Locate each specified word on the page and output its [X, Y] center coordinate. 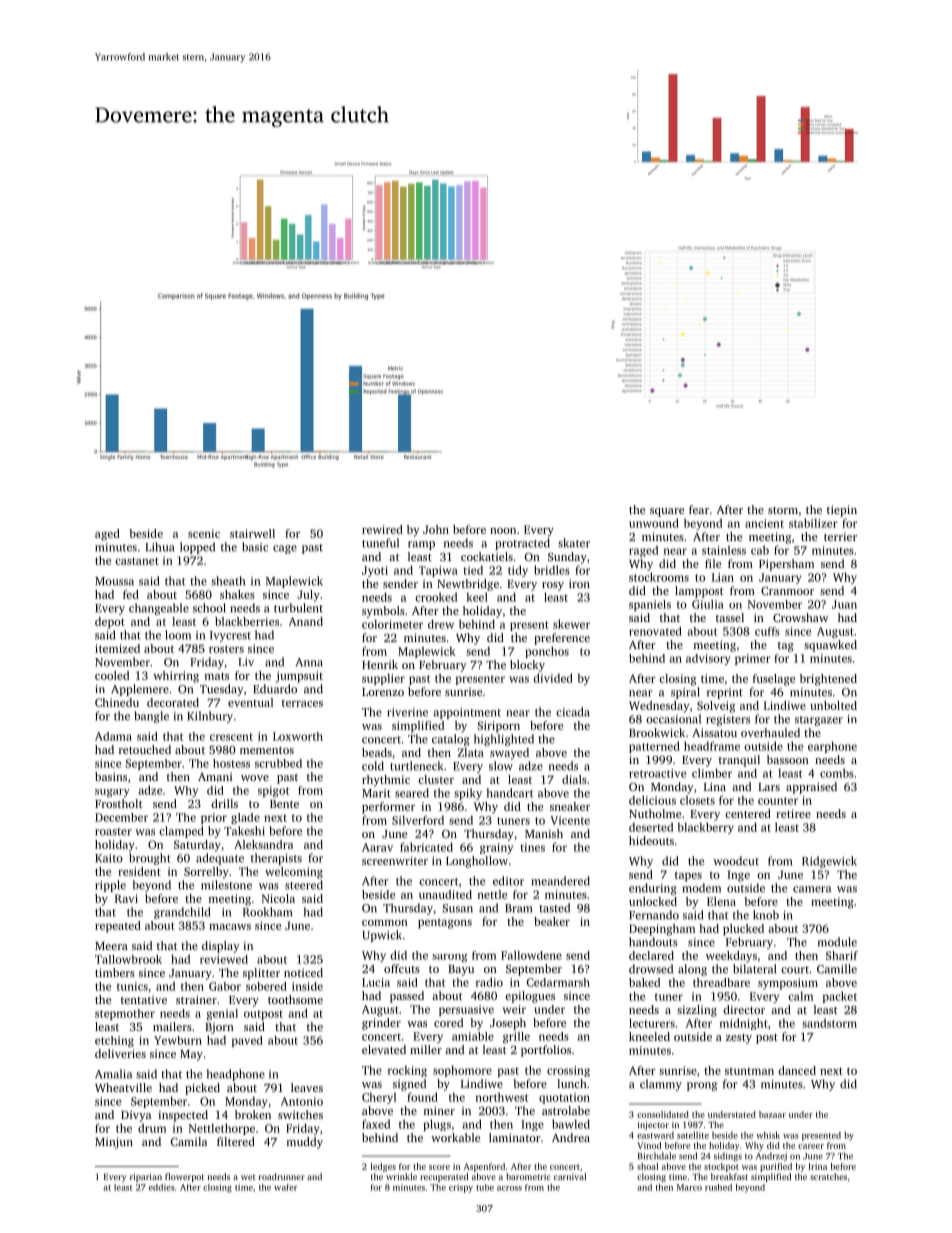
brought [150, 859]
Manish [544, 833]
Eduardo [275, 689]
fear [699, 509]
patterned [654, 747]
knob [766, 915]
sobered [266, 986]
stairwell [252, 533]
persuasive [466, 1010]
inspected [183, 1116]
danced [797, 1070]
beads [377, 752]
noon [503, 531]
